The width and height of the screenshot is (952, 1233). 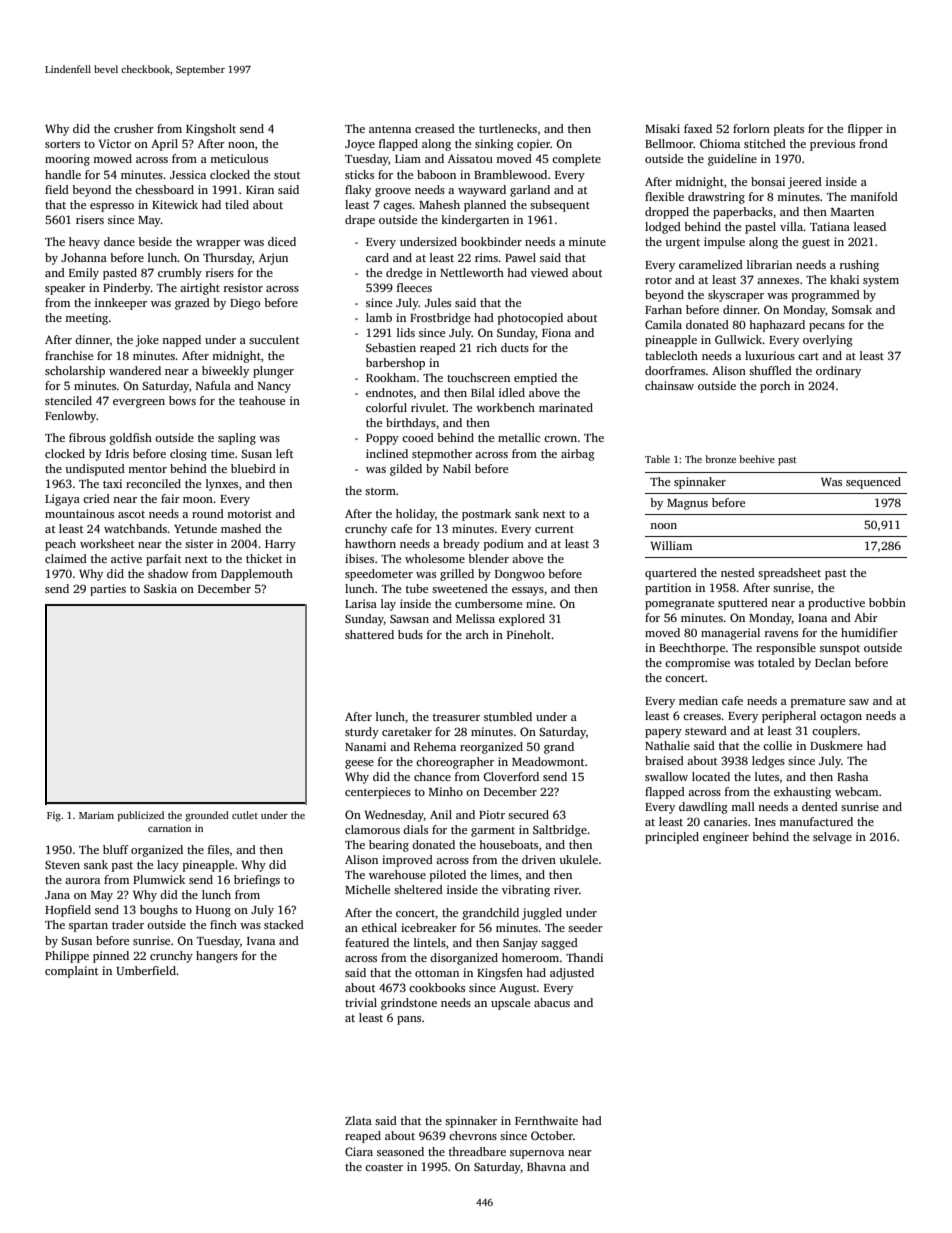 What do you see at coordinates (253, 468) in the screenshot?
I see `bluebird` at bounding box center [253, 468].
